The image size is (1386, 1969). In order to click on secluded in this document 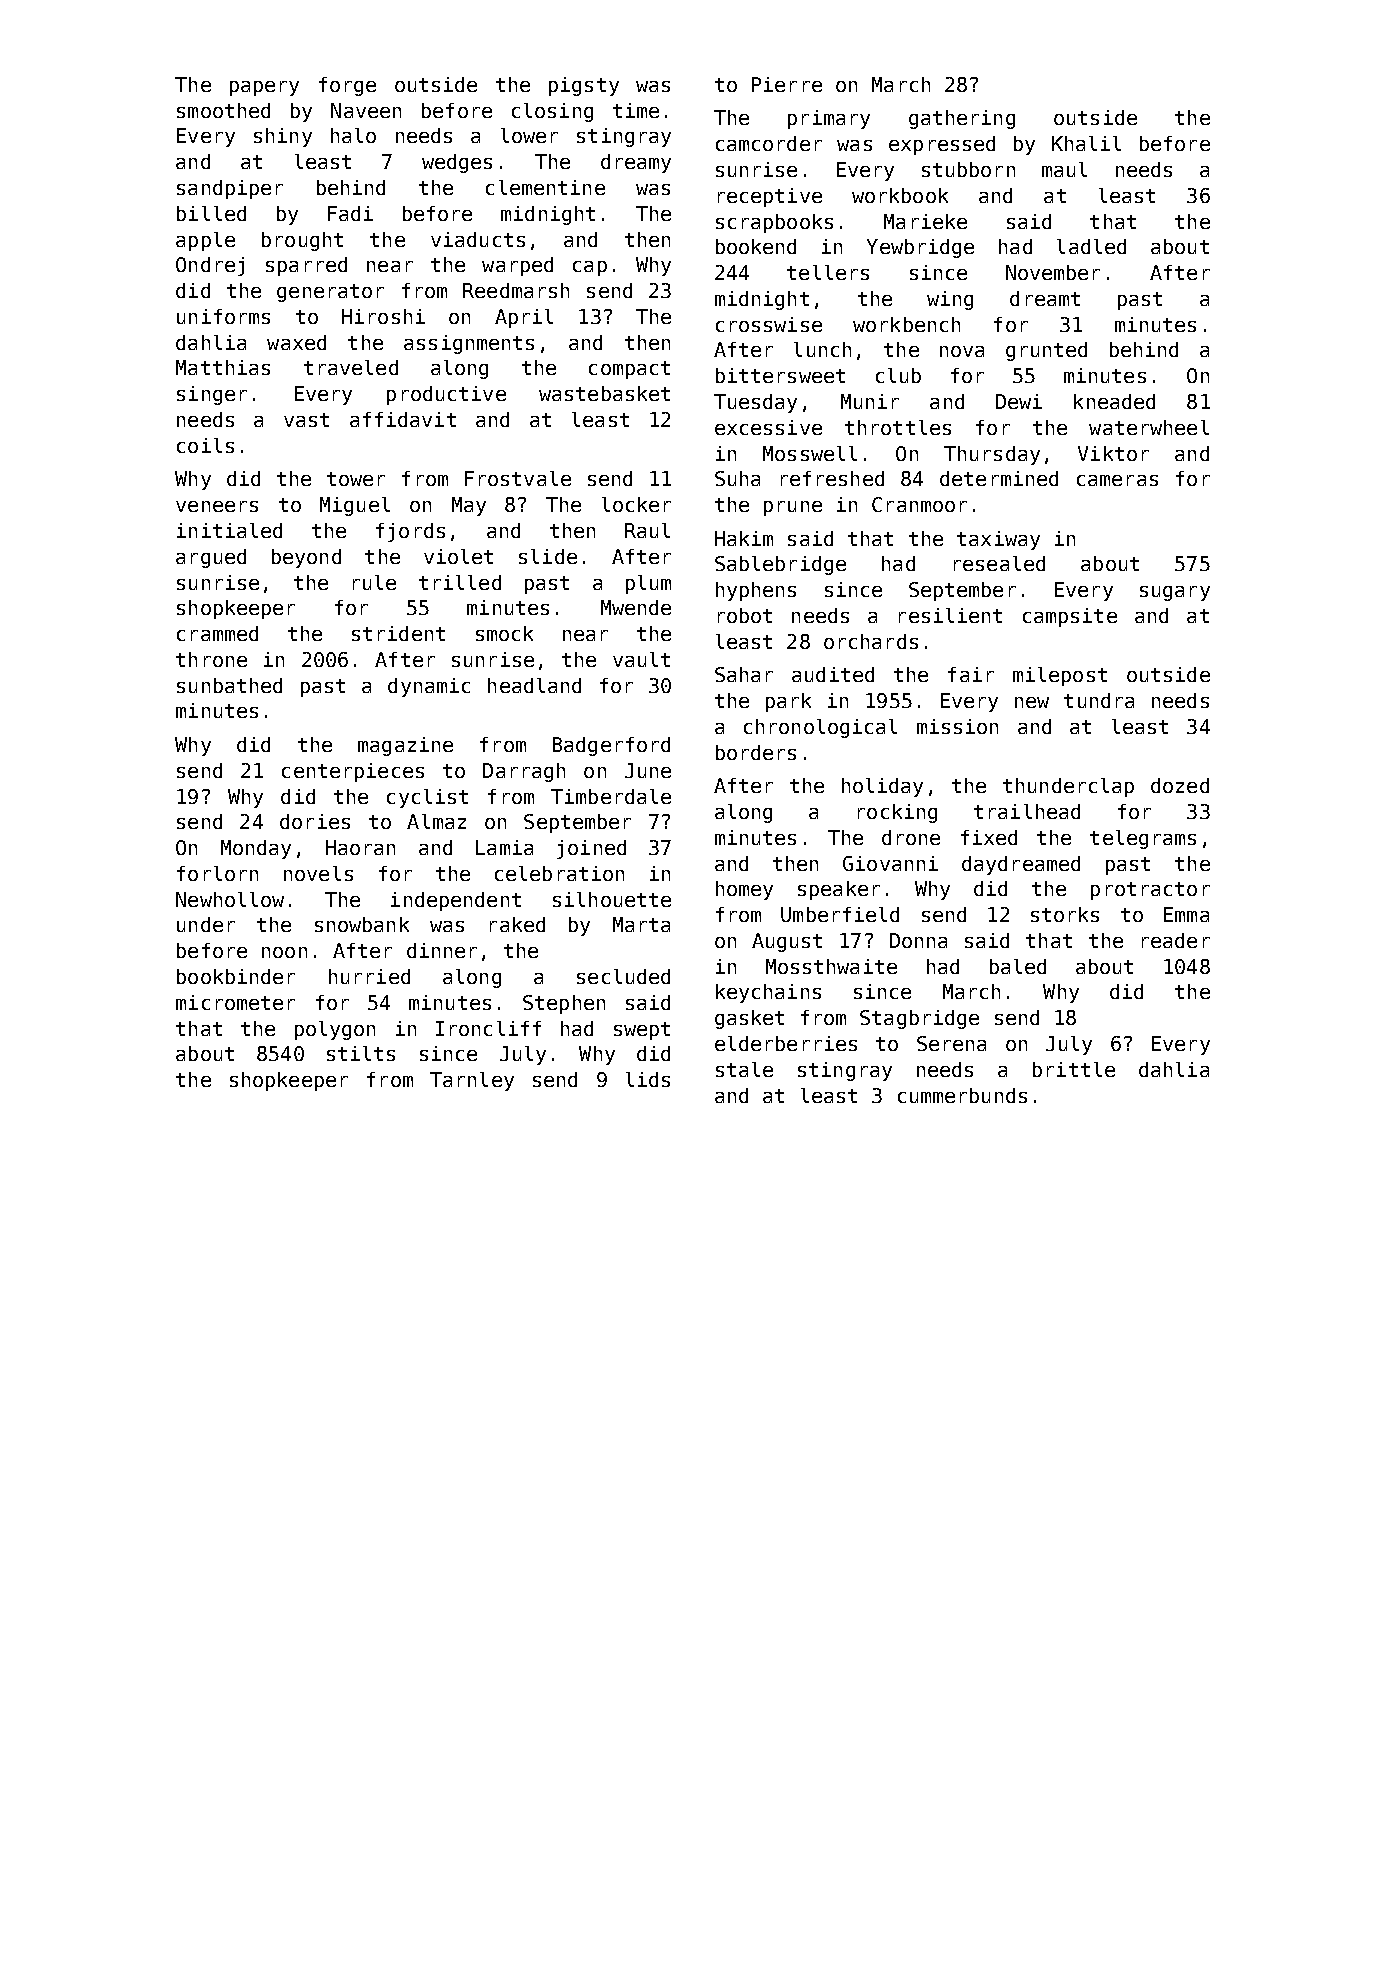, I will do `click(623, 976)`.
